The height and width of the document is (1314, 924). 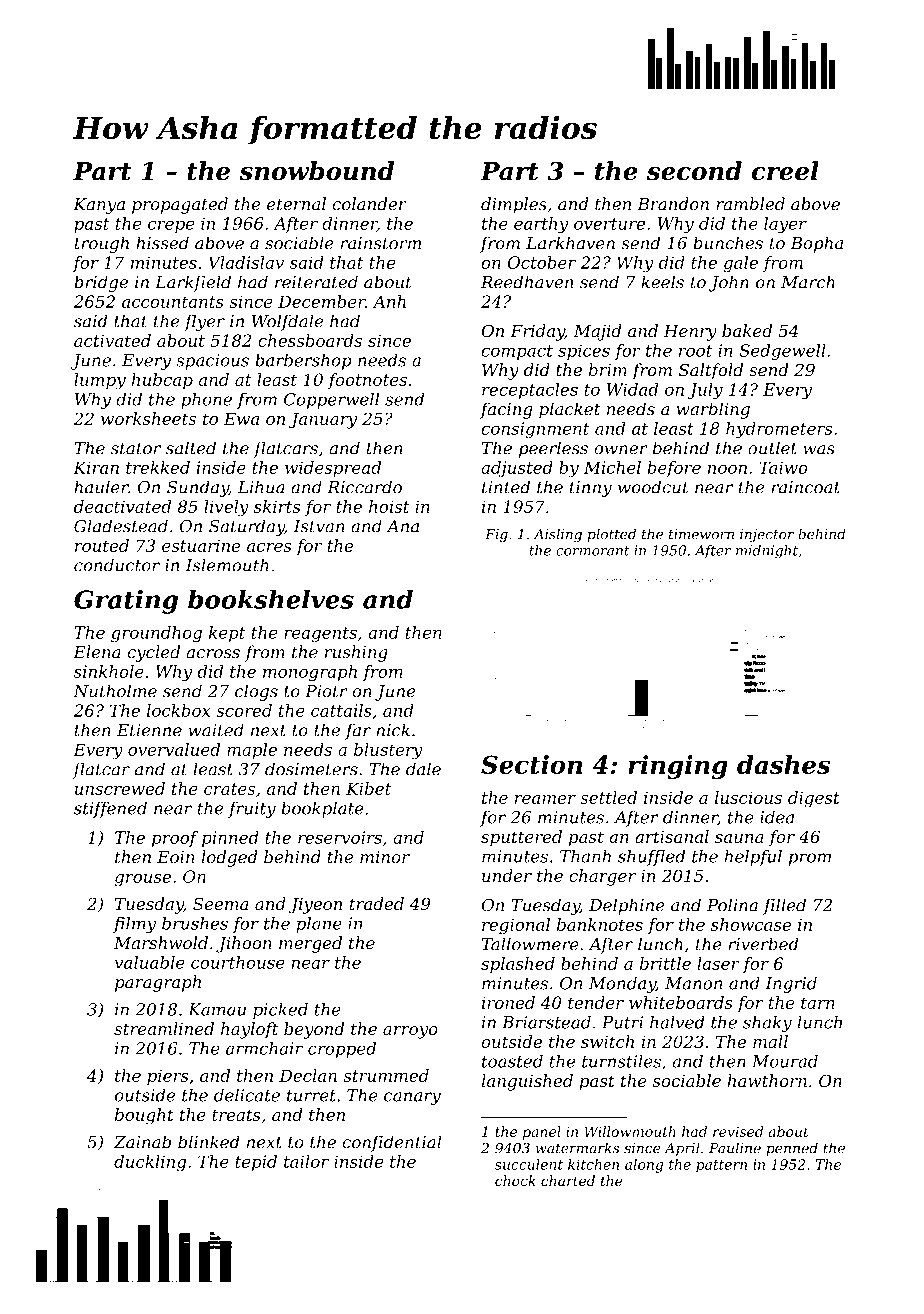 I want to click on clogs, so click(x=256, y=692).
